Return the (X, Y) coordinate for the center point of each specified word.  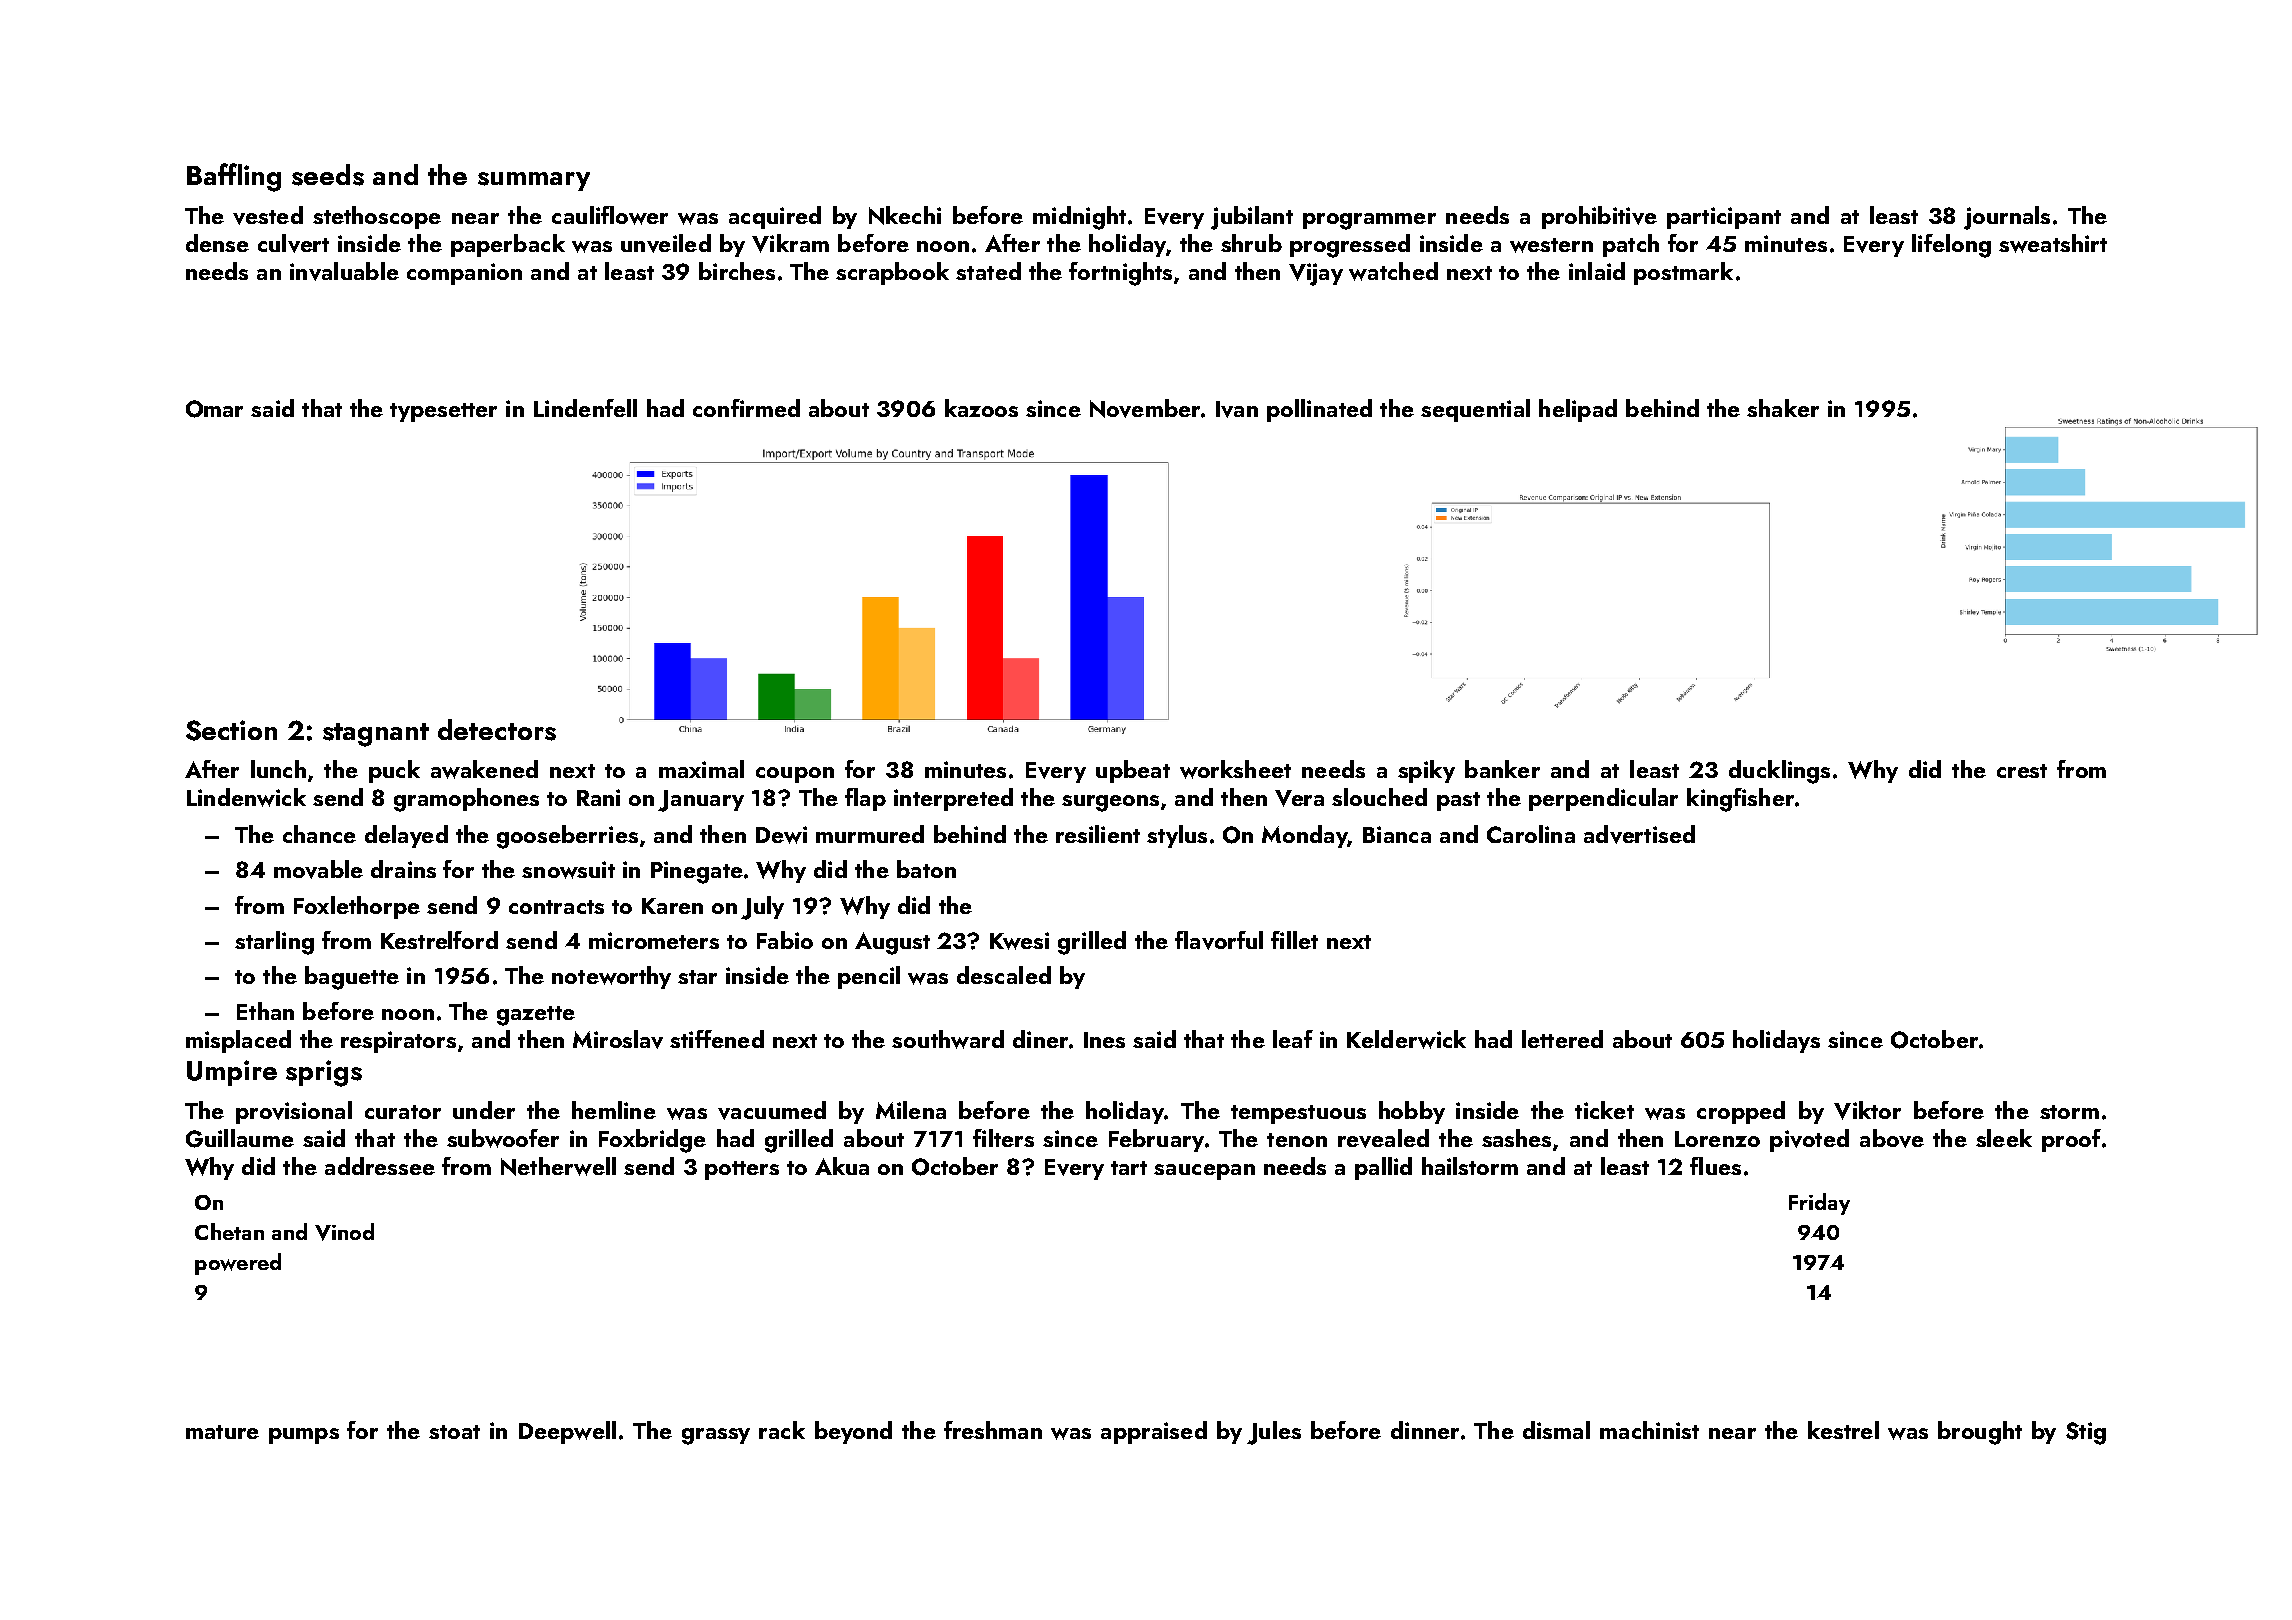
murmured (870, 834)
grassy (716, 1436)
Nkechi (905, 215)
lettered (1562, 1039)
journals (2007, 218)
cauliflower (610, 215)
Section (231, 730)
